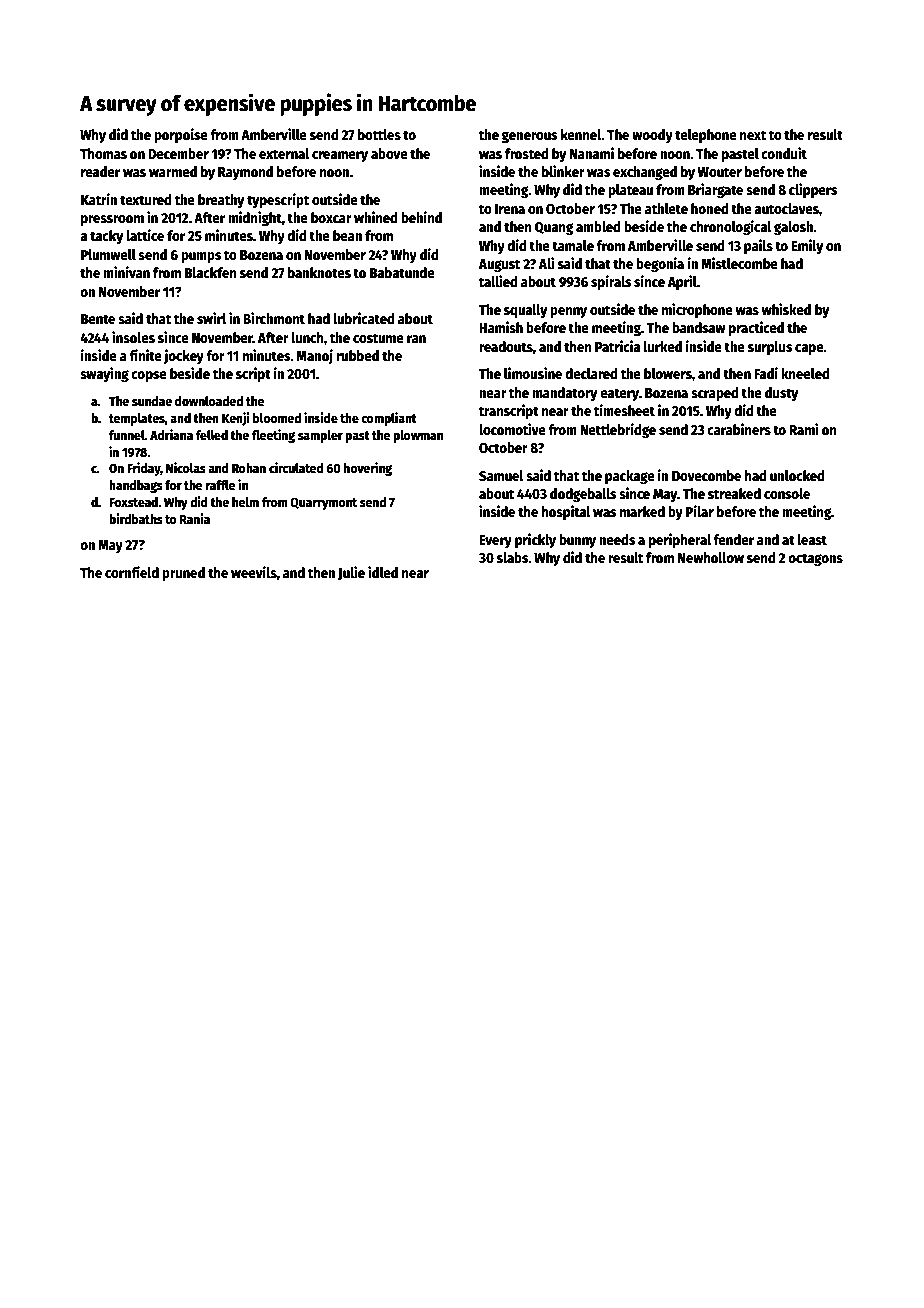  Describe the element at coordinates (731, 227) in the image. I see `chronological` at that location.
